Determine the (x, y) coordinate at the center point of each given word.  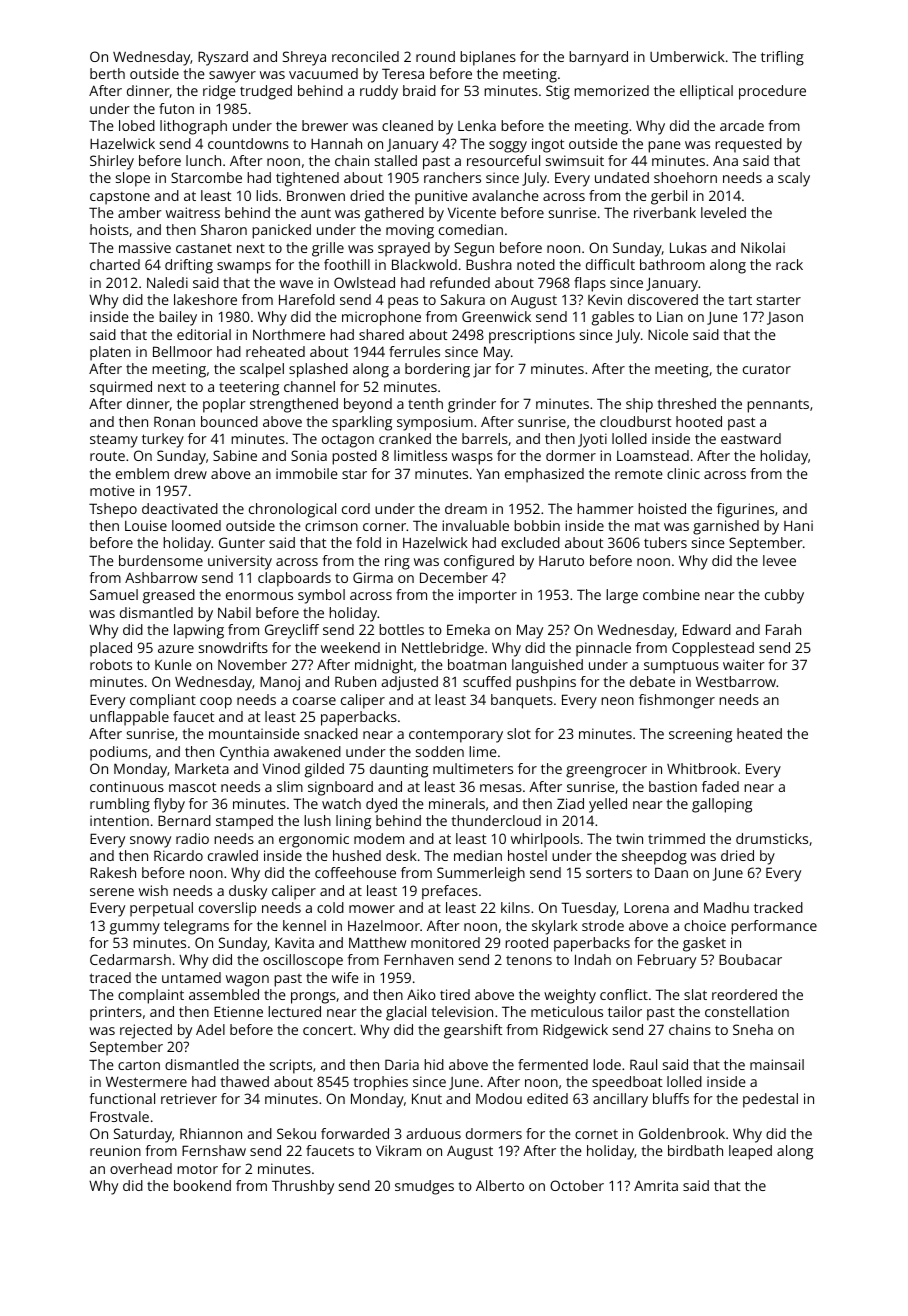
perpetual (161, 909)
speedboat (627, 1083)
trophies (381, 1083)
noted (536, 264)
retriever (189, 1098)
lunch (203, 160)
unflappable (129, 718)
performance (774, 927)
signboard (340, 788)
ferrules (414, 351)
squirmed (121, 388)
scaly (794, 179)
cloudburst (636, 421)
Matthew (377, 942)
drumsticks (772, 838)
